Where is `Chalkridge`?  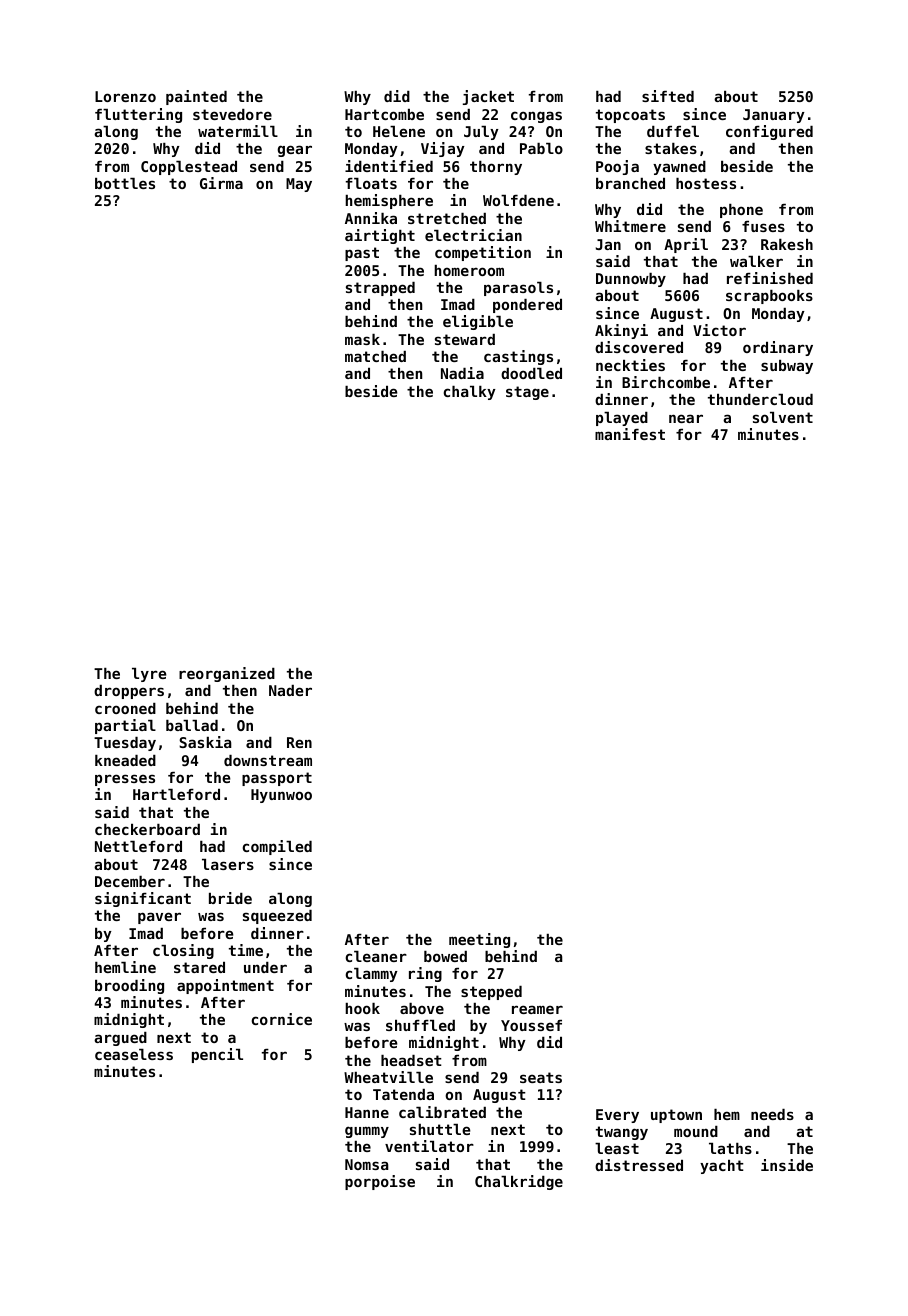
Chalkridge is located at coordinates (519, 1182).
